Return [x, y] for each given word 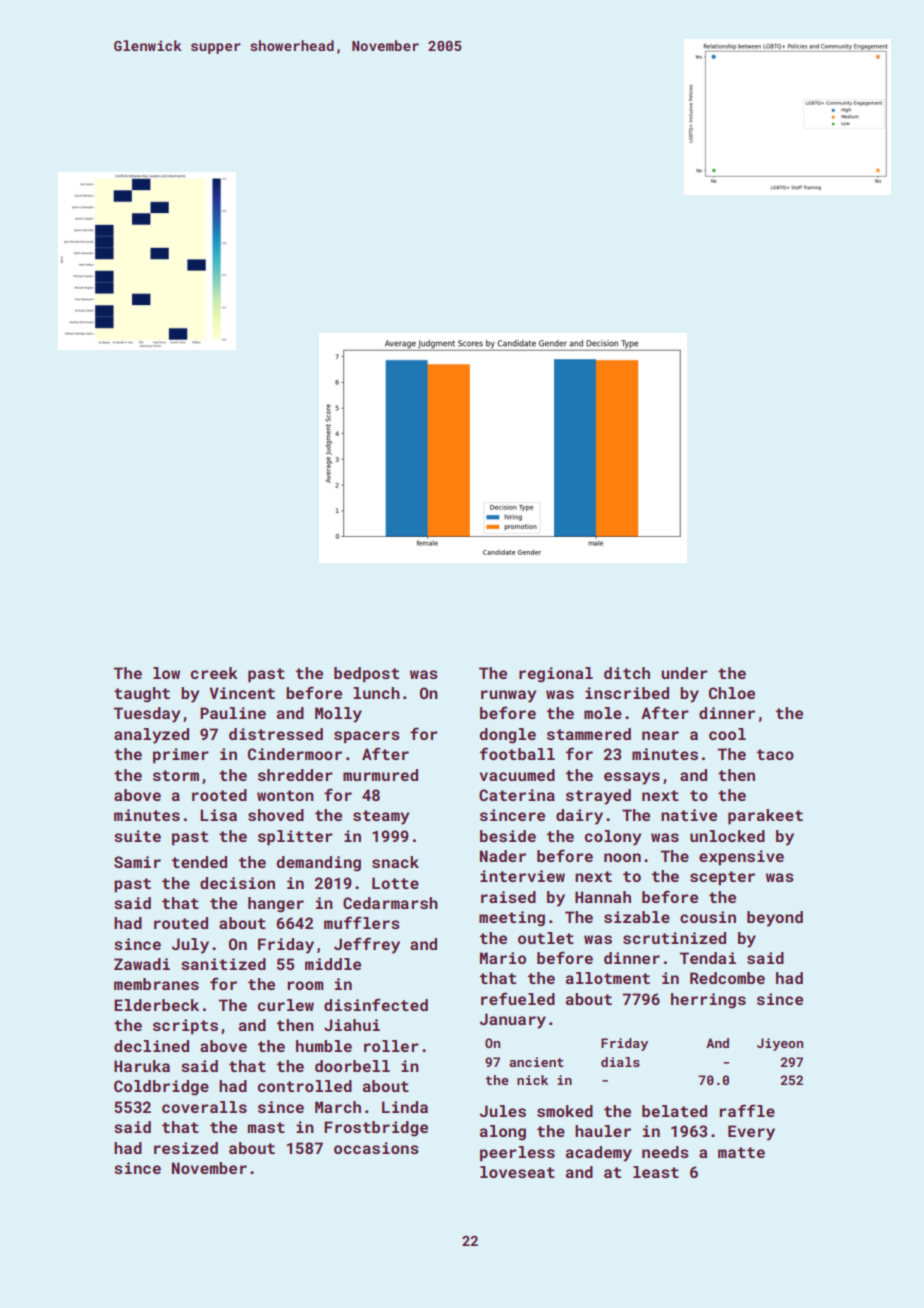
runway [508, 696]
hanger [276, 905]
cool [727, 734]
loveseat [517, 1172]
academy [599, 1154]
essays [632, 778]
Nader [503, 856]
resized [186, 1148]
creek [214, 673]
